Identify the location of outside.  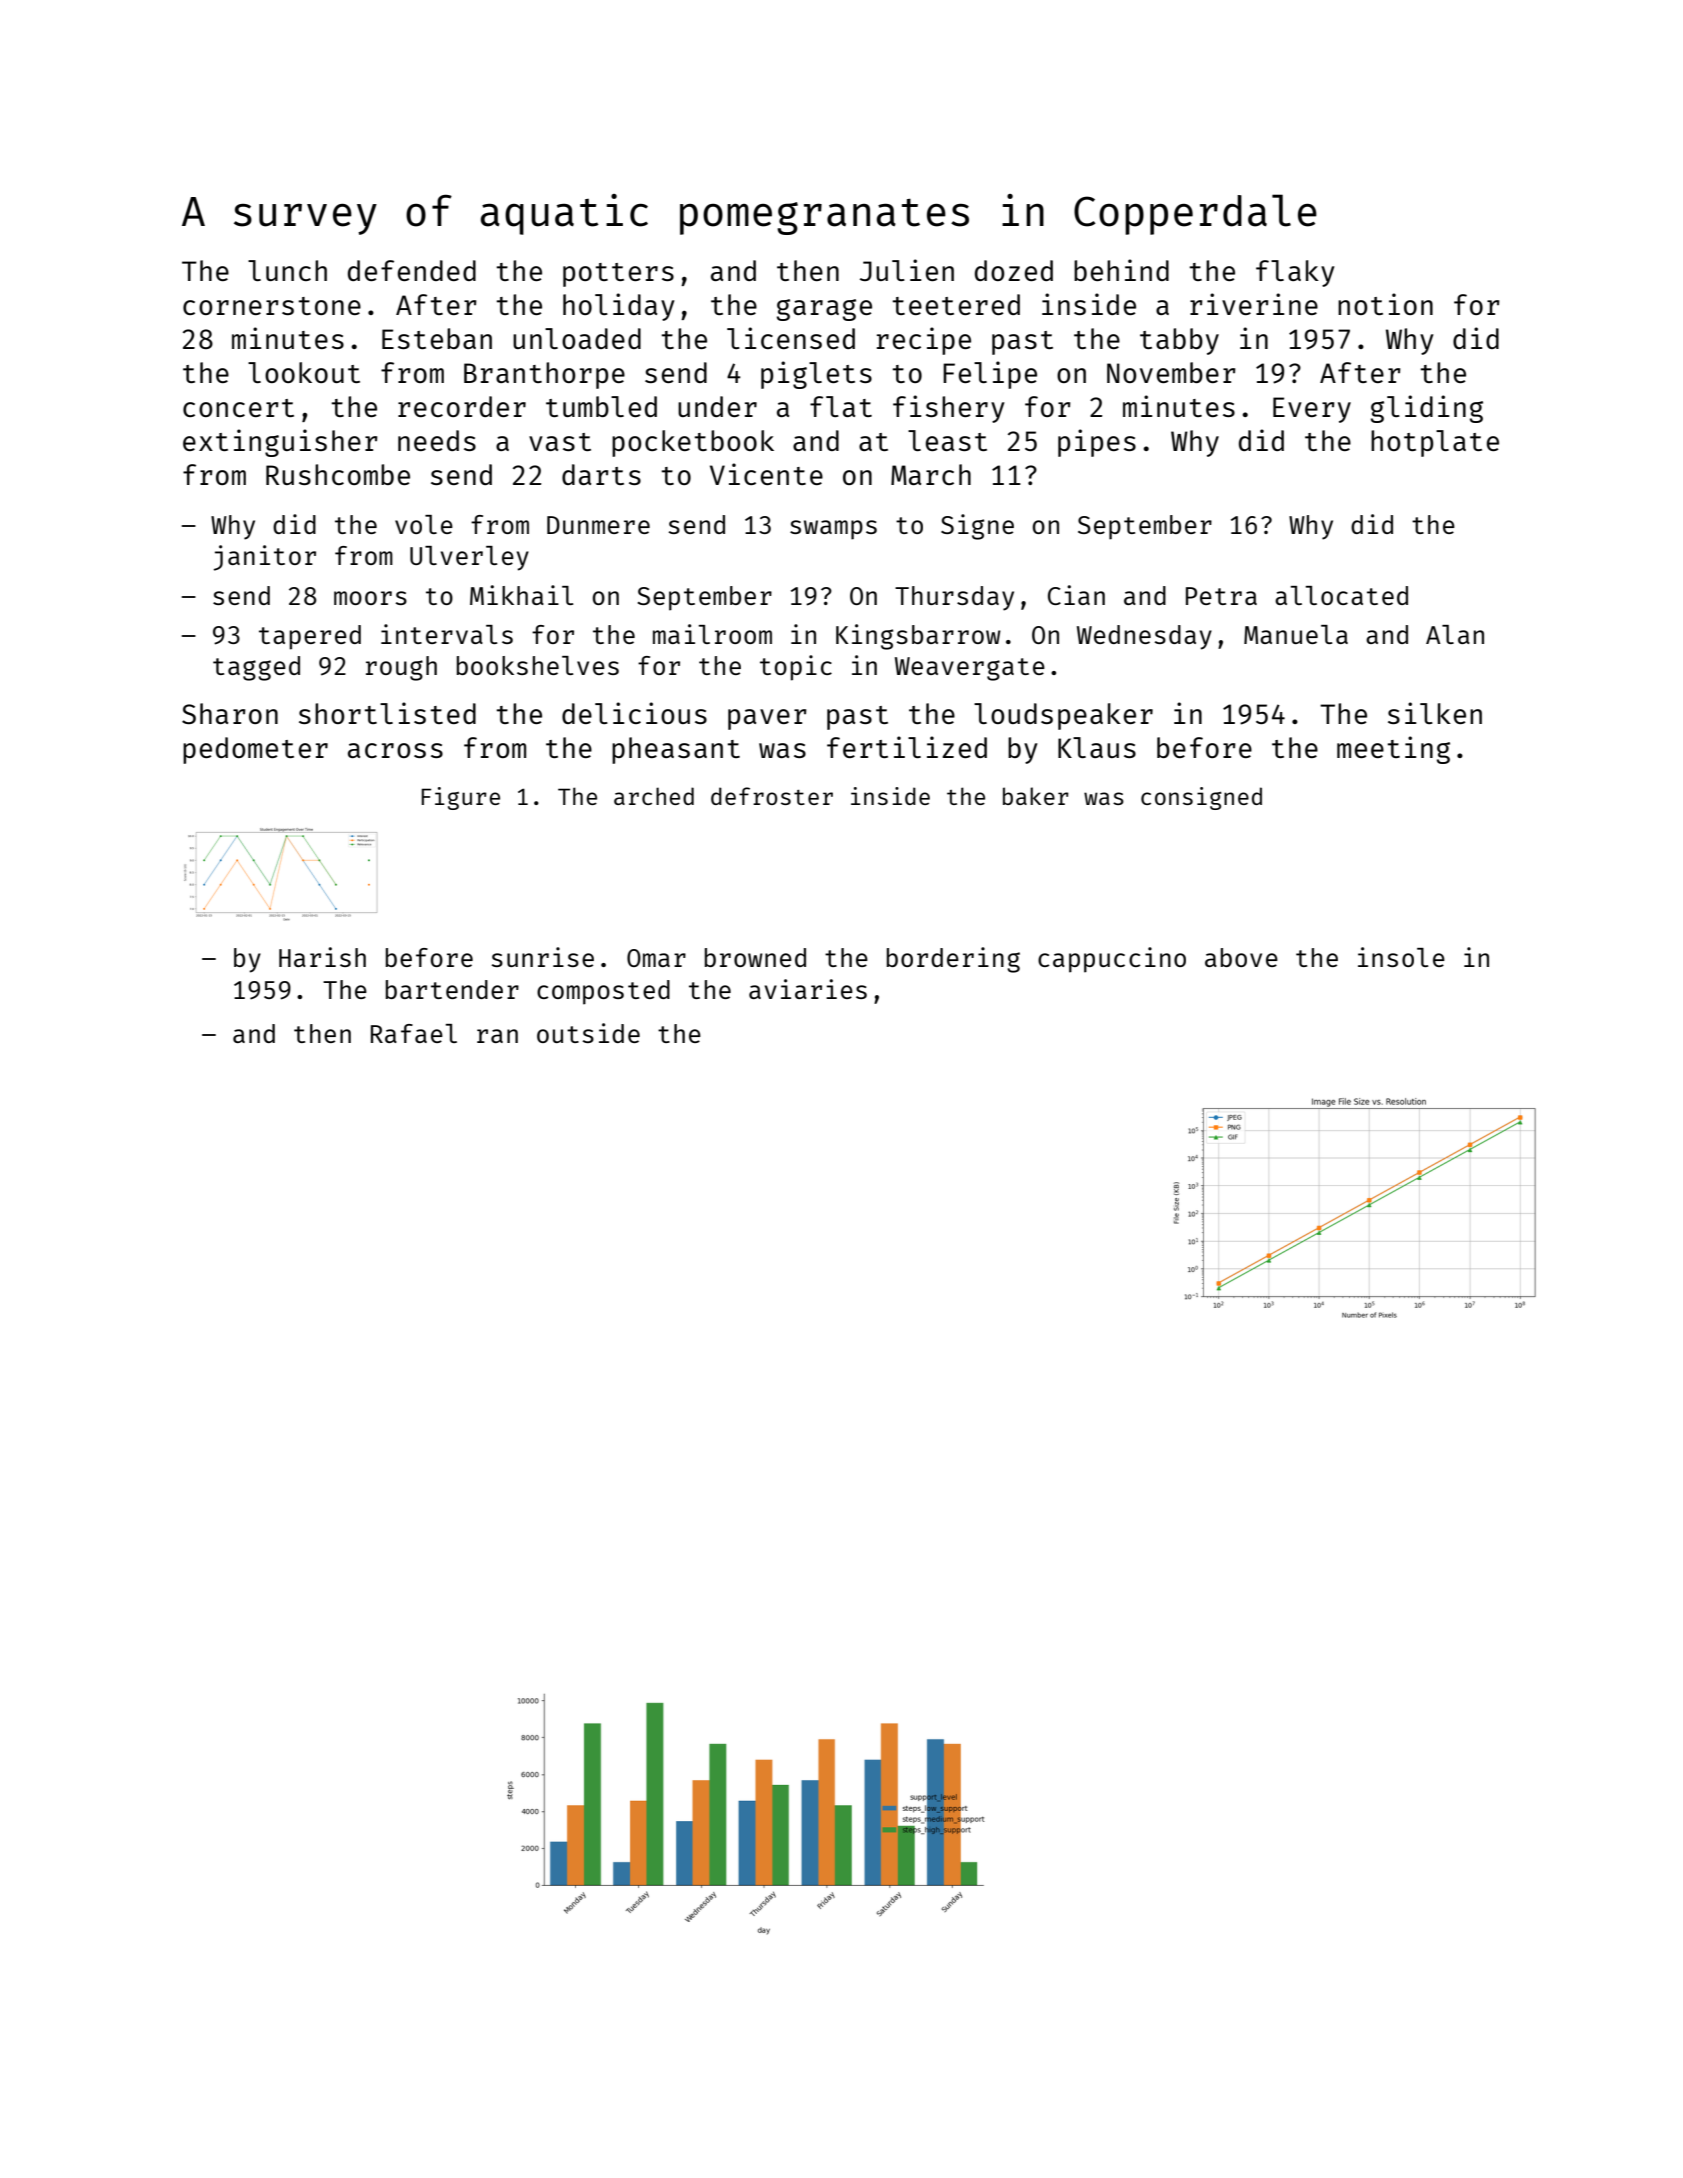
(588, 1033).
